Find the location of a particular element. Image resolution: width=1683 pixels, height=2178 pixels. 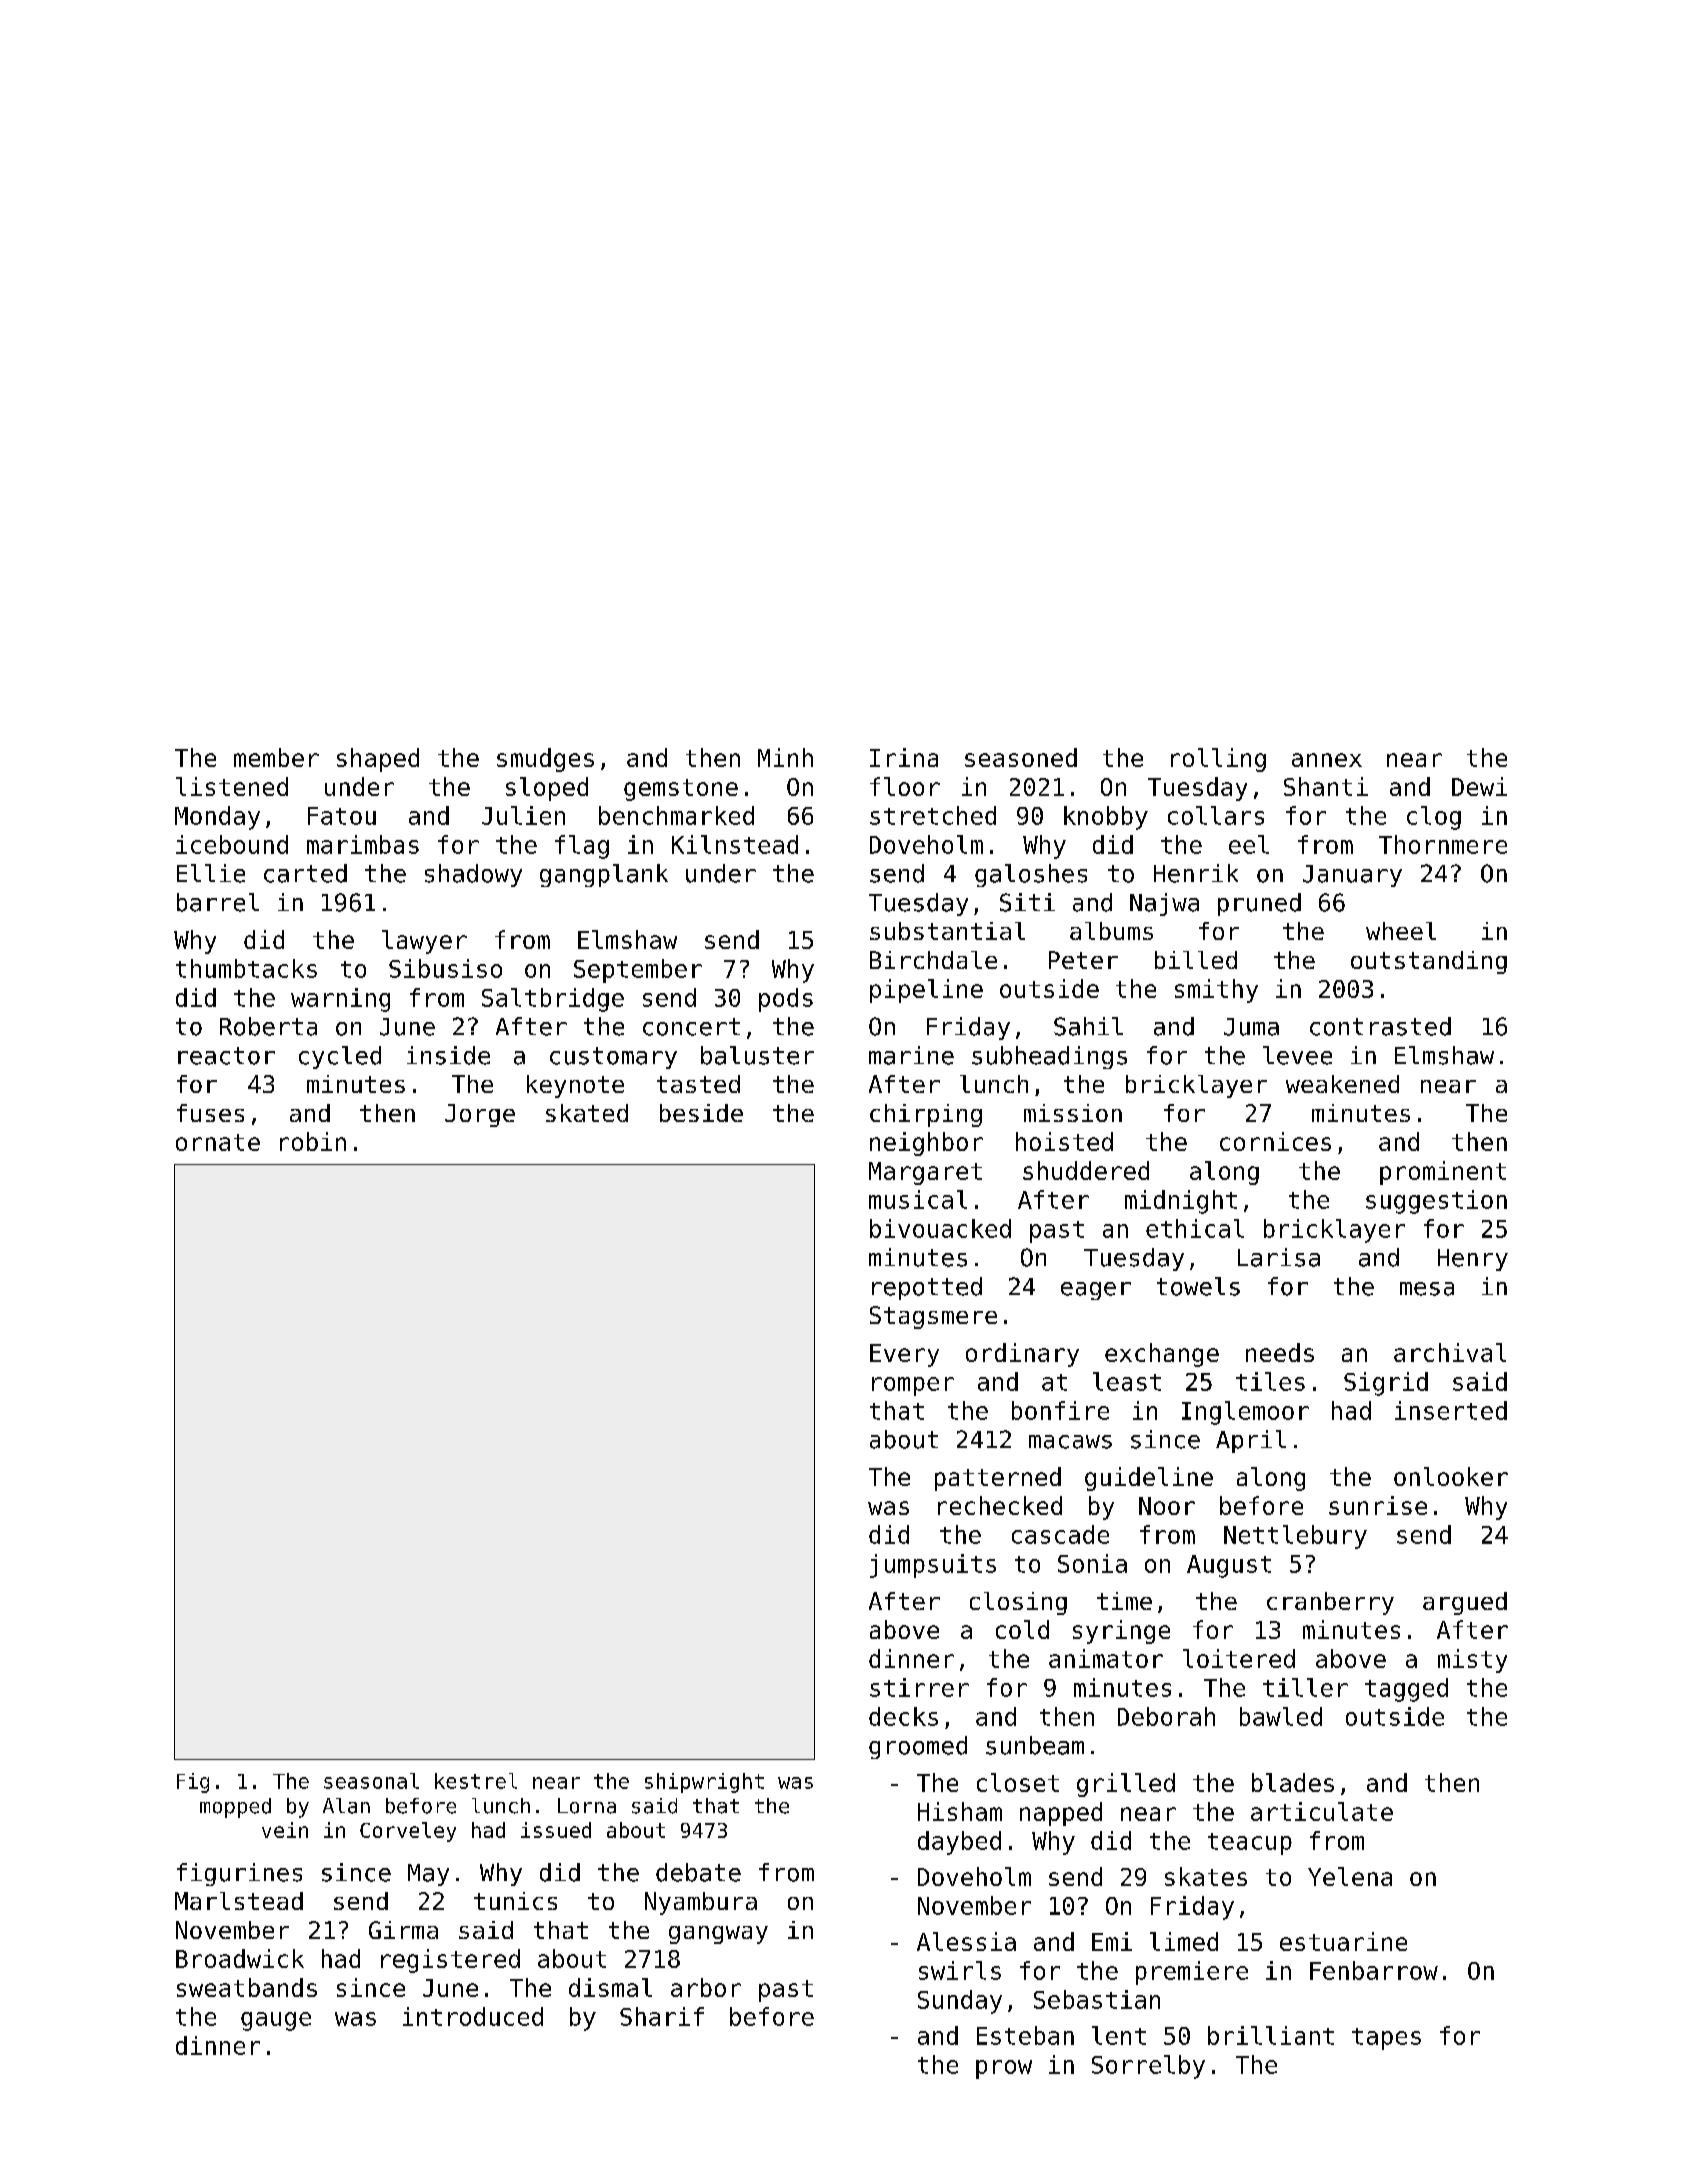

argued is located at coordinates (1465, 1603).
